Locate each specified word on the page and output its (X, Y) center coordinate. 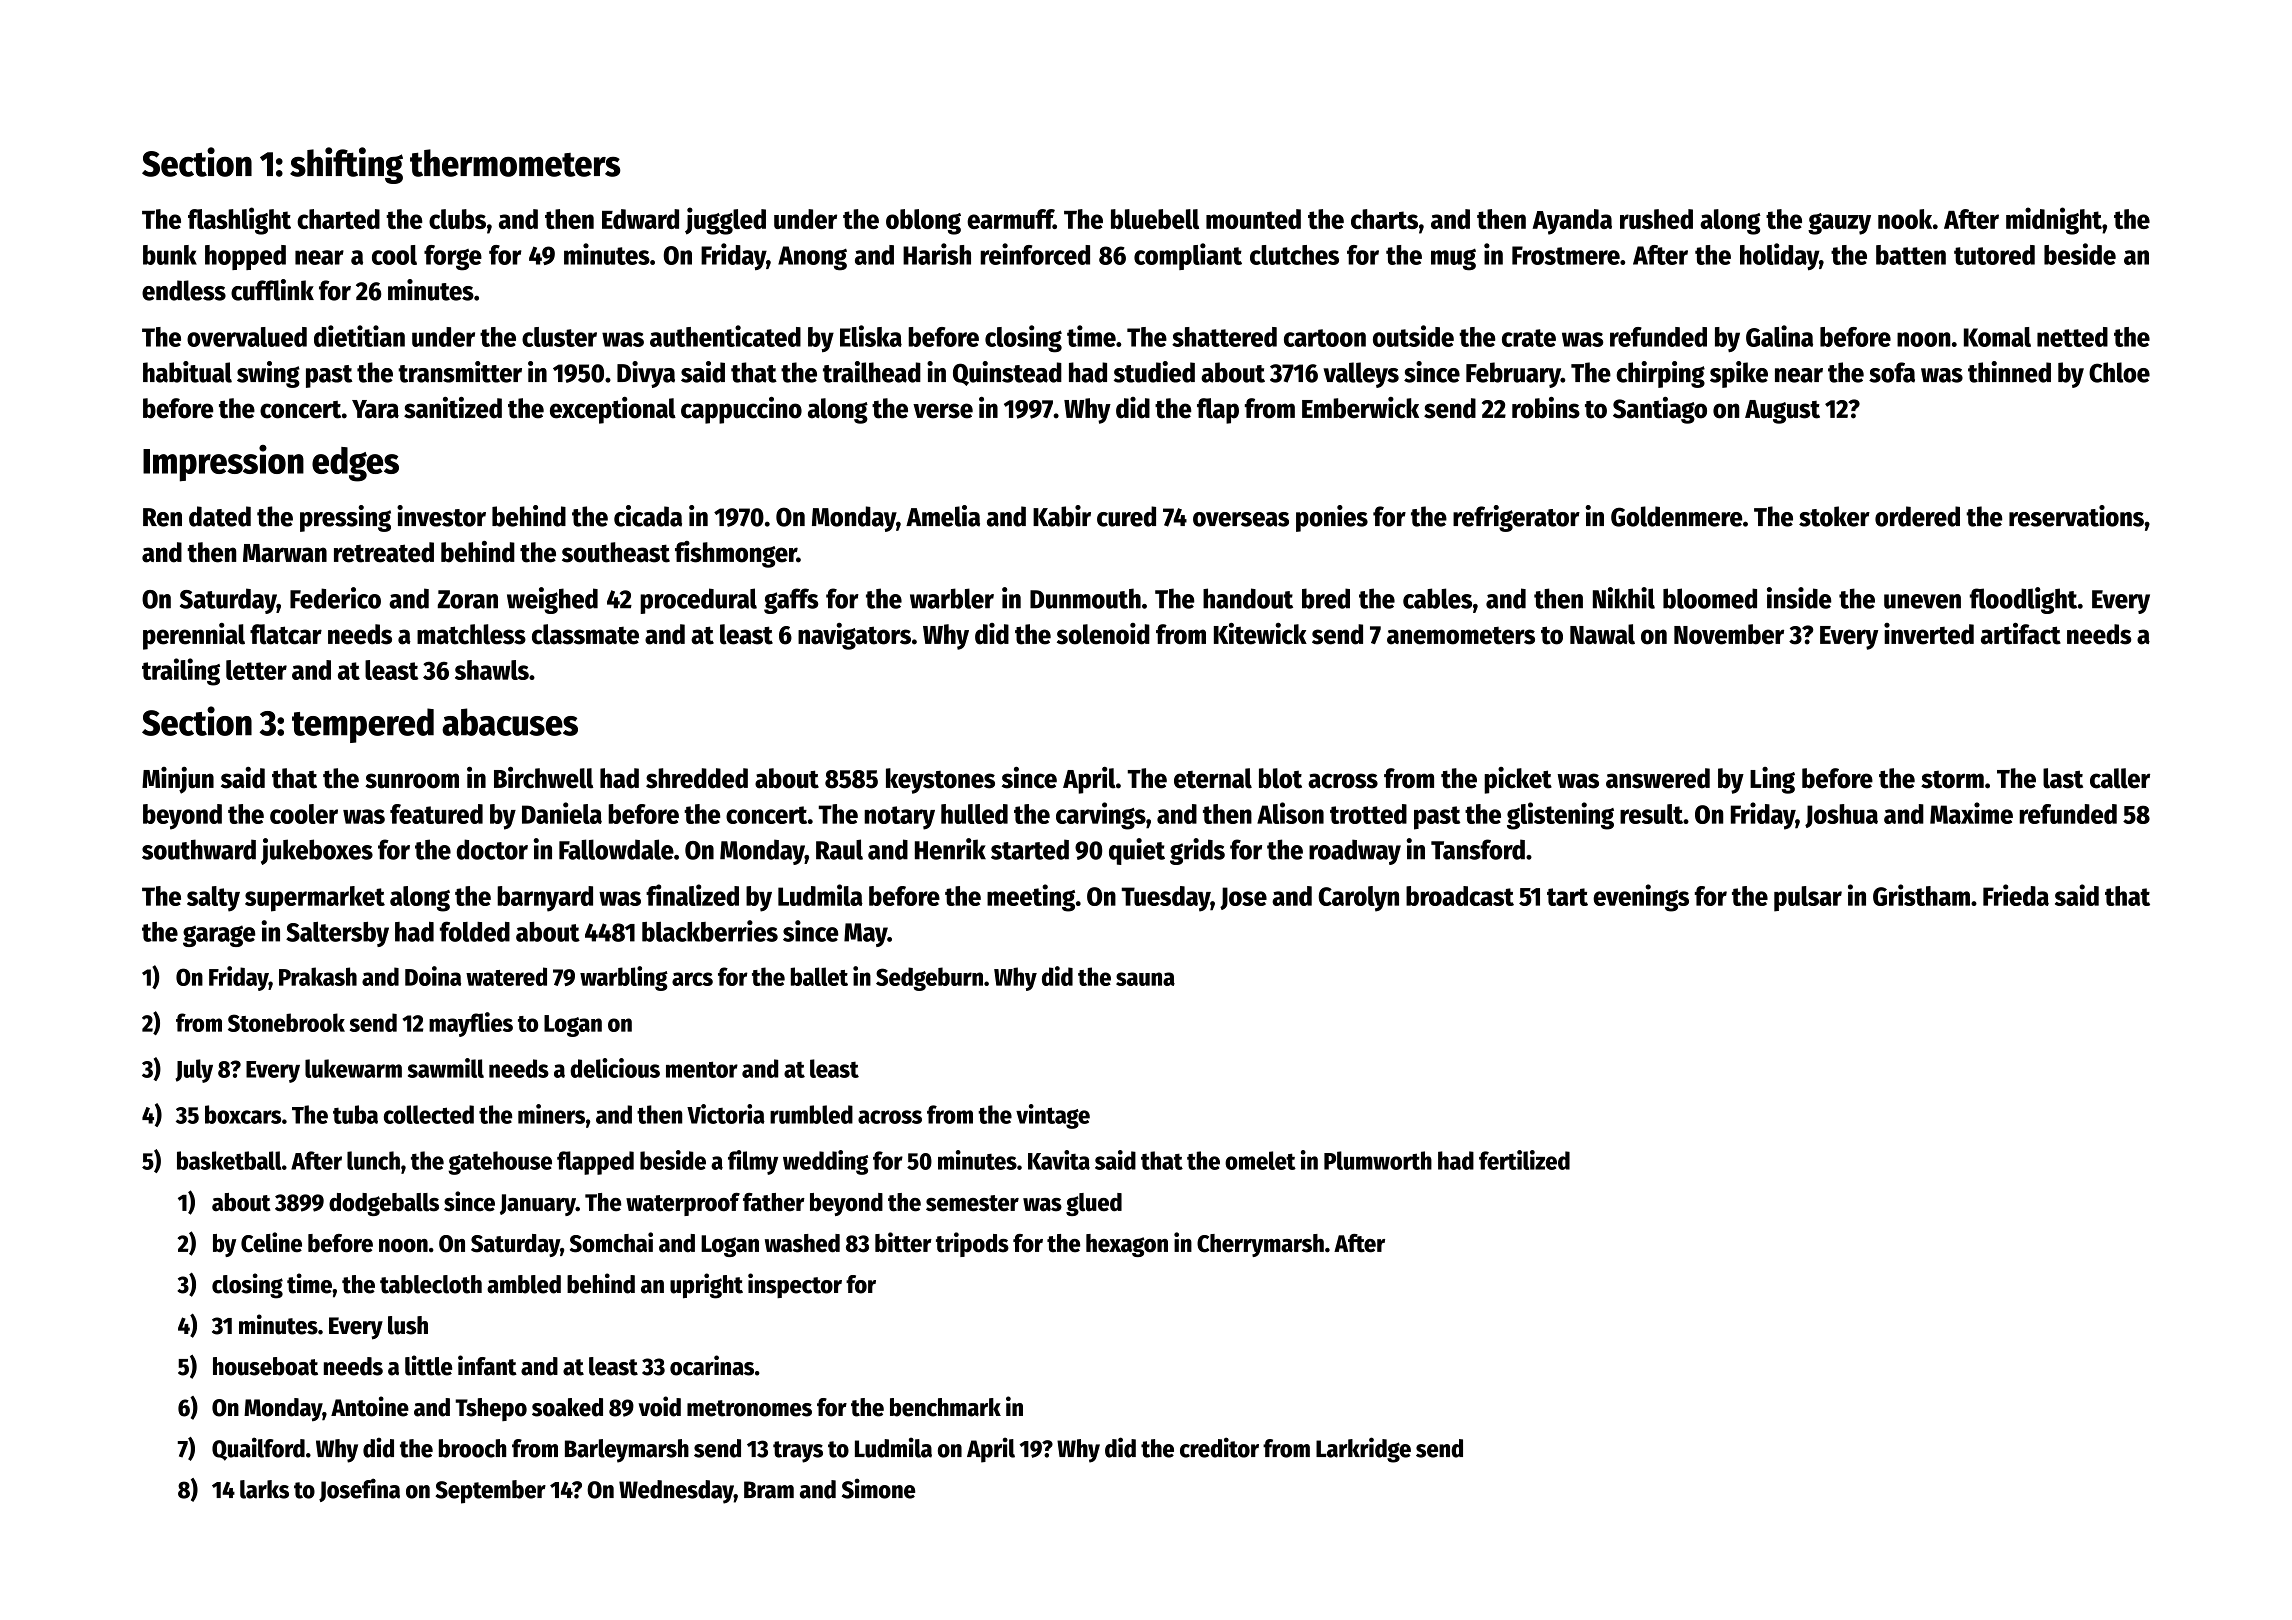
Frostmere (1566, 255)
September (490, 1492)
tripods (972, 1244)
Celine (271, 1242)
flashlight (239, 221)
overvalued (247, 337)
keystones (940, 781)
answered (1658, 778)
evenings (1641, 898)
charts (1384, 219)
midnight (2054, 221)
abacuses (510, 722)
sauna (1145, 979)
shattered (1224, 337)
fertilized (1524, 1160)
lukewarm (353, 1068)
